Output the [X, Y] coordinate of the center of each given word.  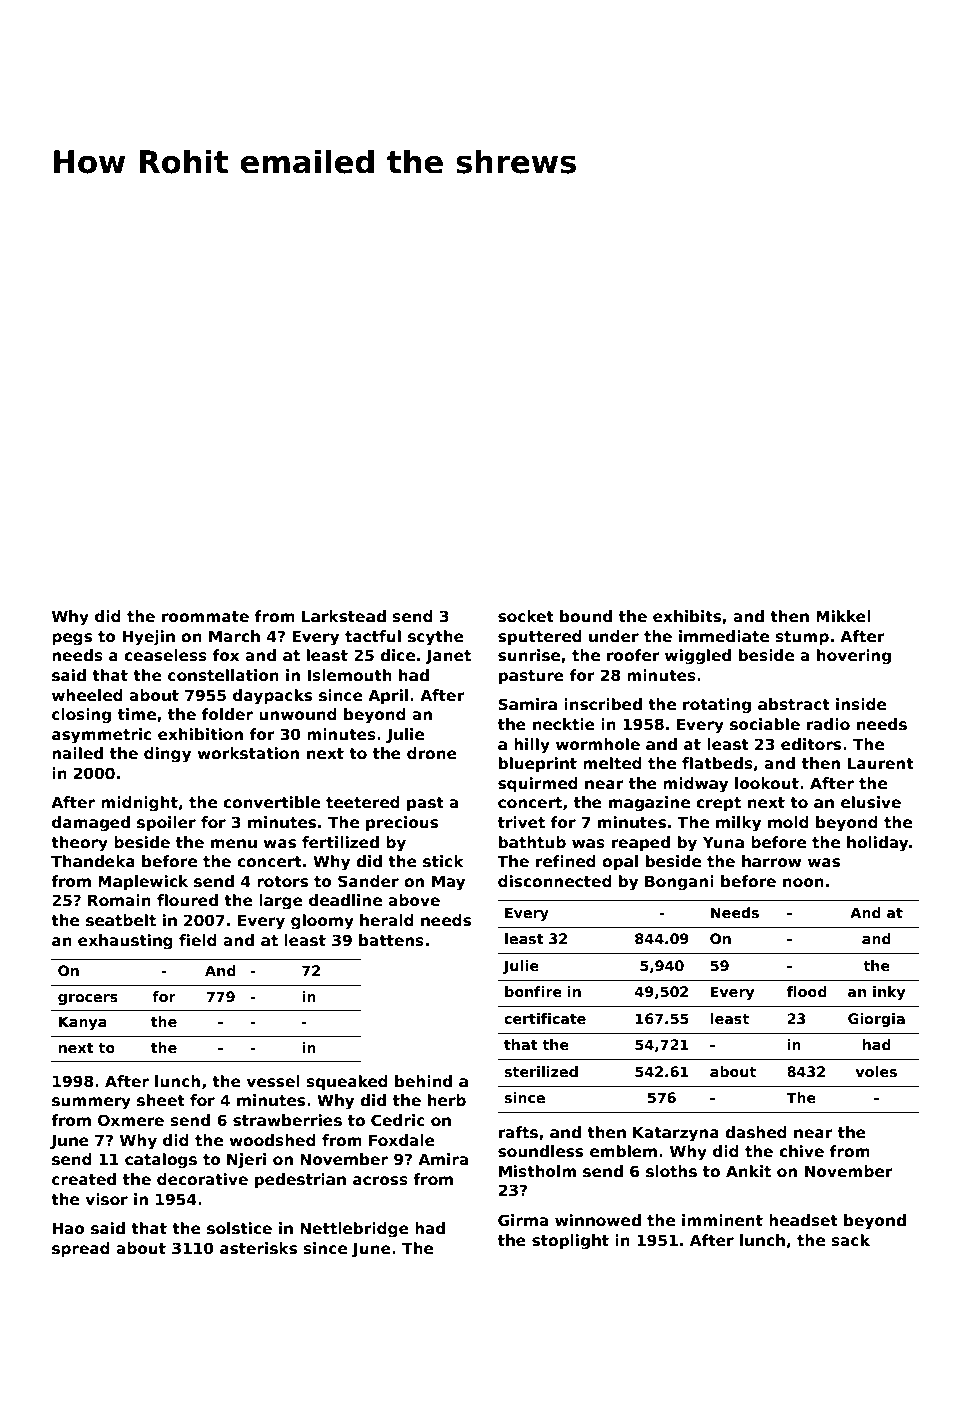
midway [695, 785]
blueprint [538, 764]
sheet [161, 1100]
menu [234, 843]
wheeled [87, 695]
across [380, 1181]
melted [612, 763]
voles [876, 1071]
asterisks [258, 1248]
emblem [623, 1151]
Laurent [881, 763]
